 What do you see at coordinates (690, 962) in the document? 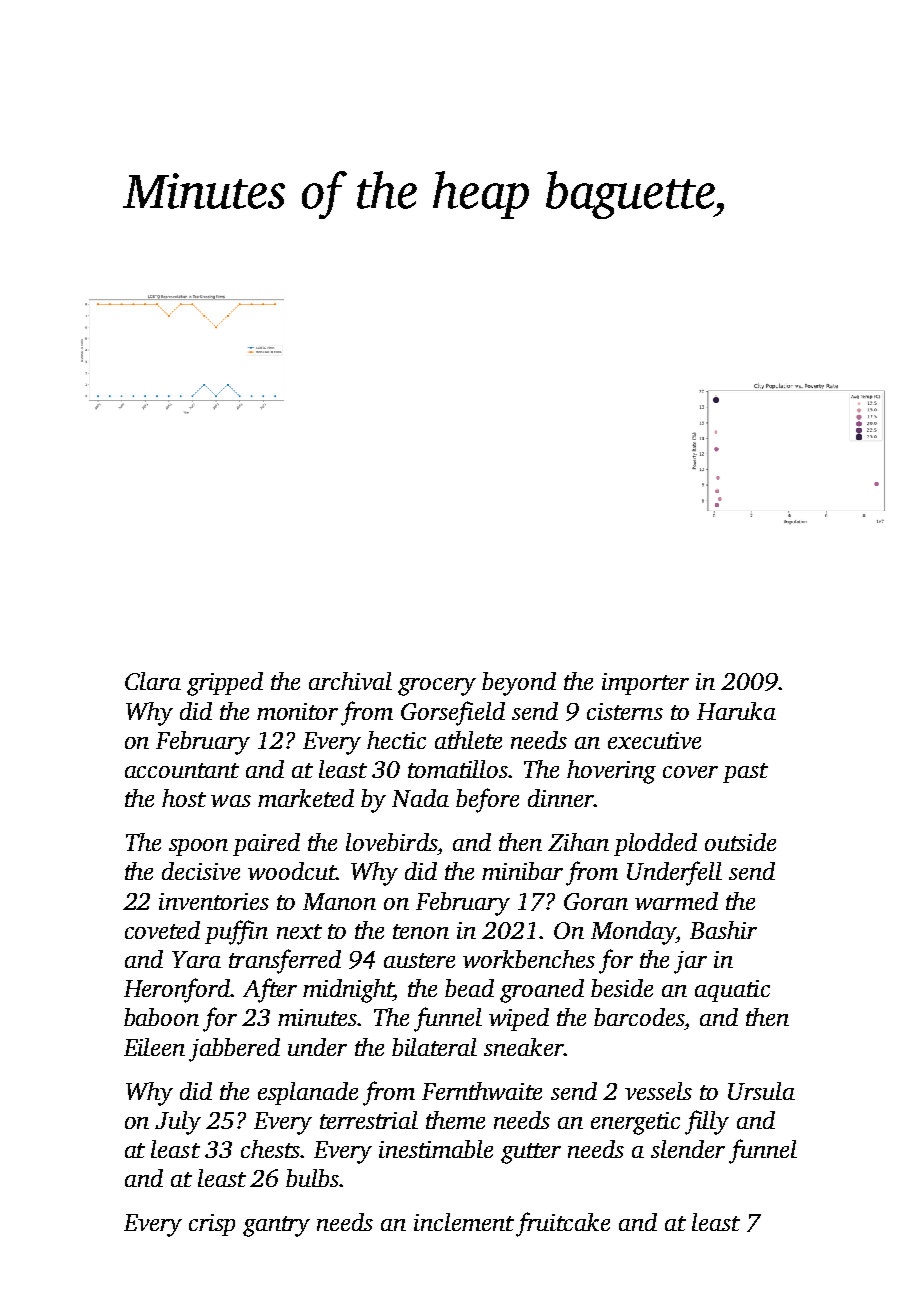
I see `jar` at bounding box center [690, 962].
